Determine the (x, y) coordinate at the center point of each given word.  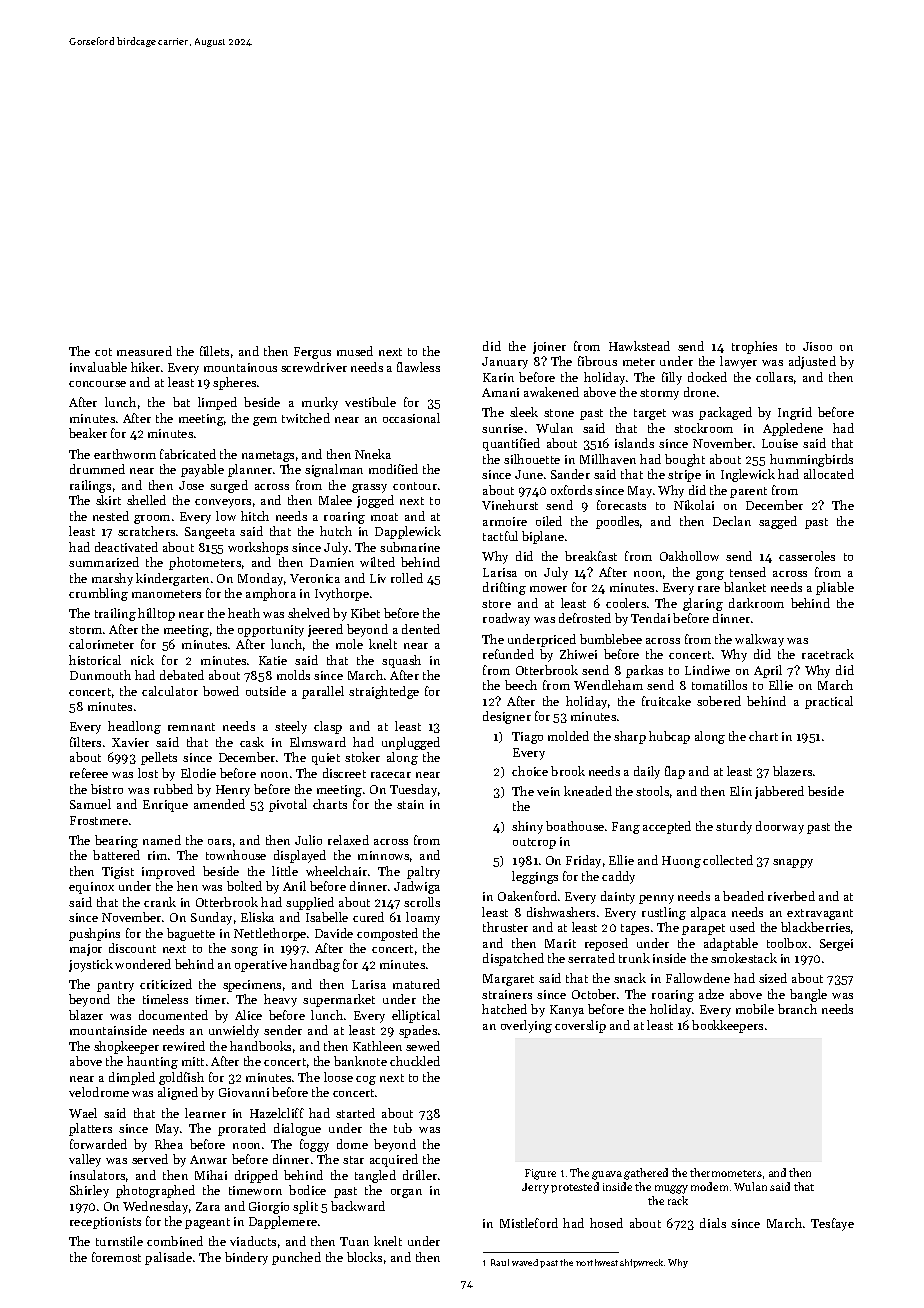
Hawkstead (639, 346)
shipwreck (641, 1263)
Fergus (312, 353)
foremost (116, 1257)
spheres (234, 383)
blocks (364, 1257)
